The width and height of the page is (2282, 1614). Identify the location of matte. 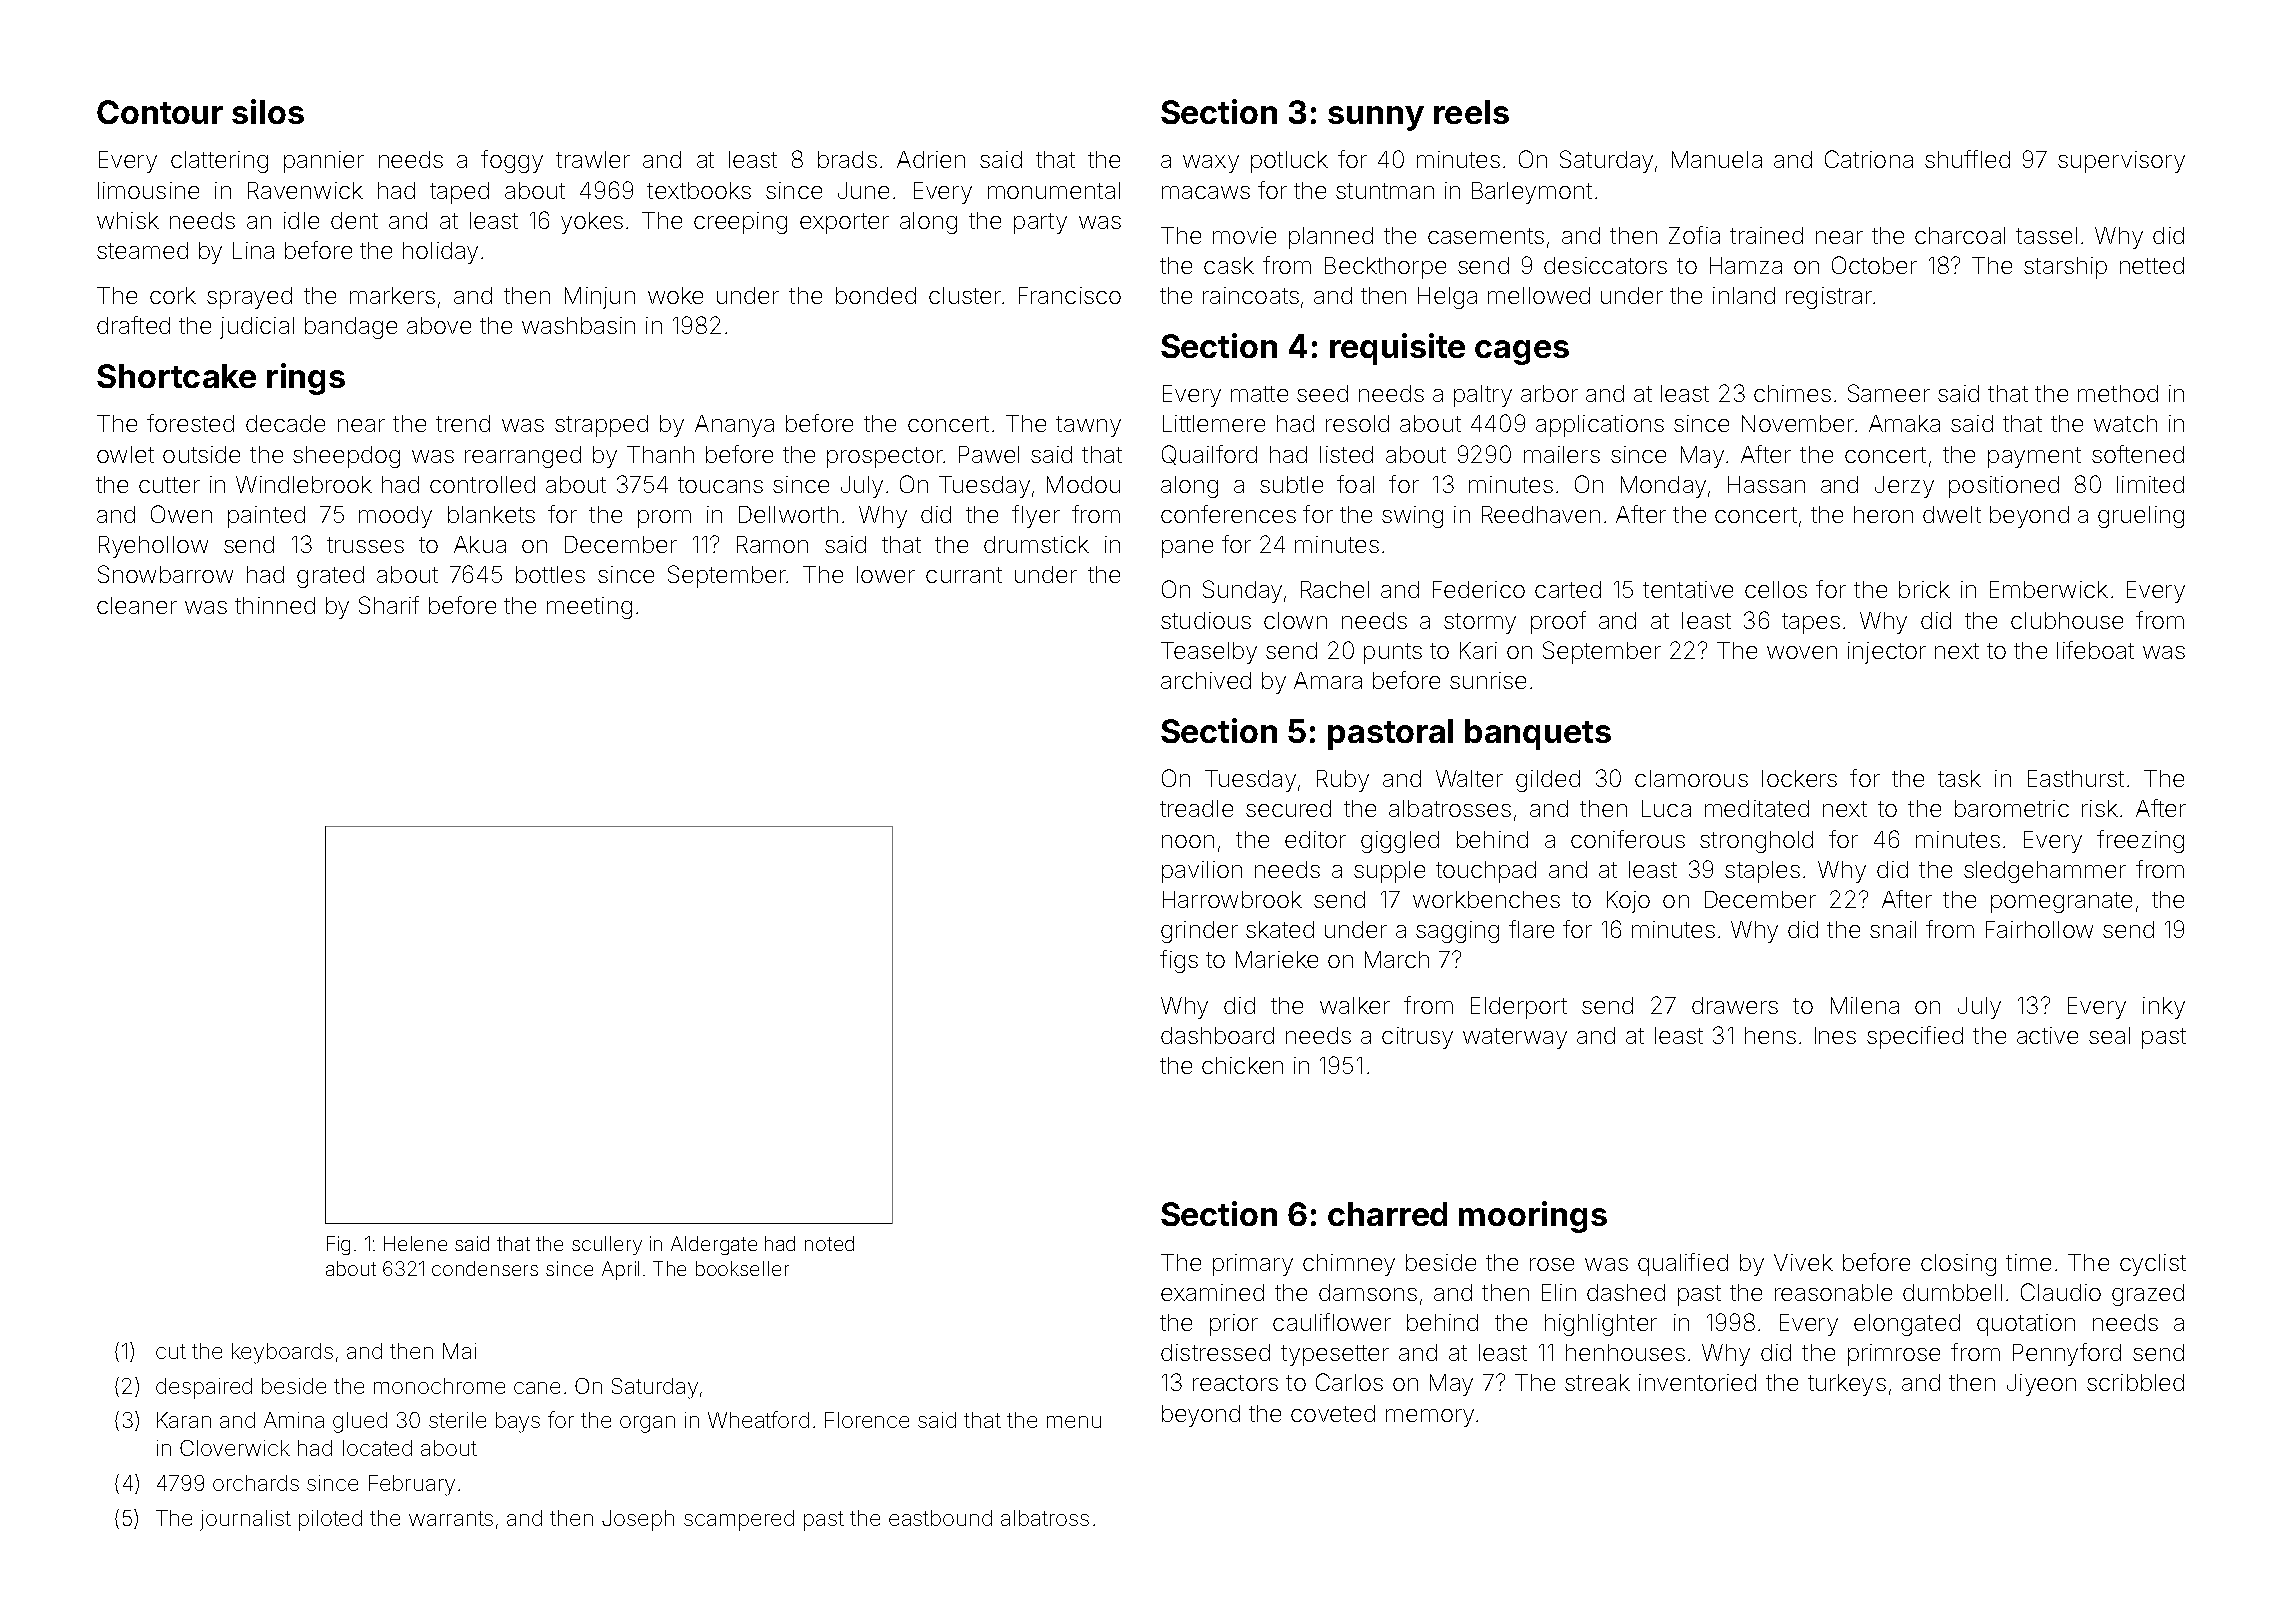
(1259, 394).
